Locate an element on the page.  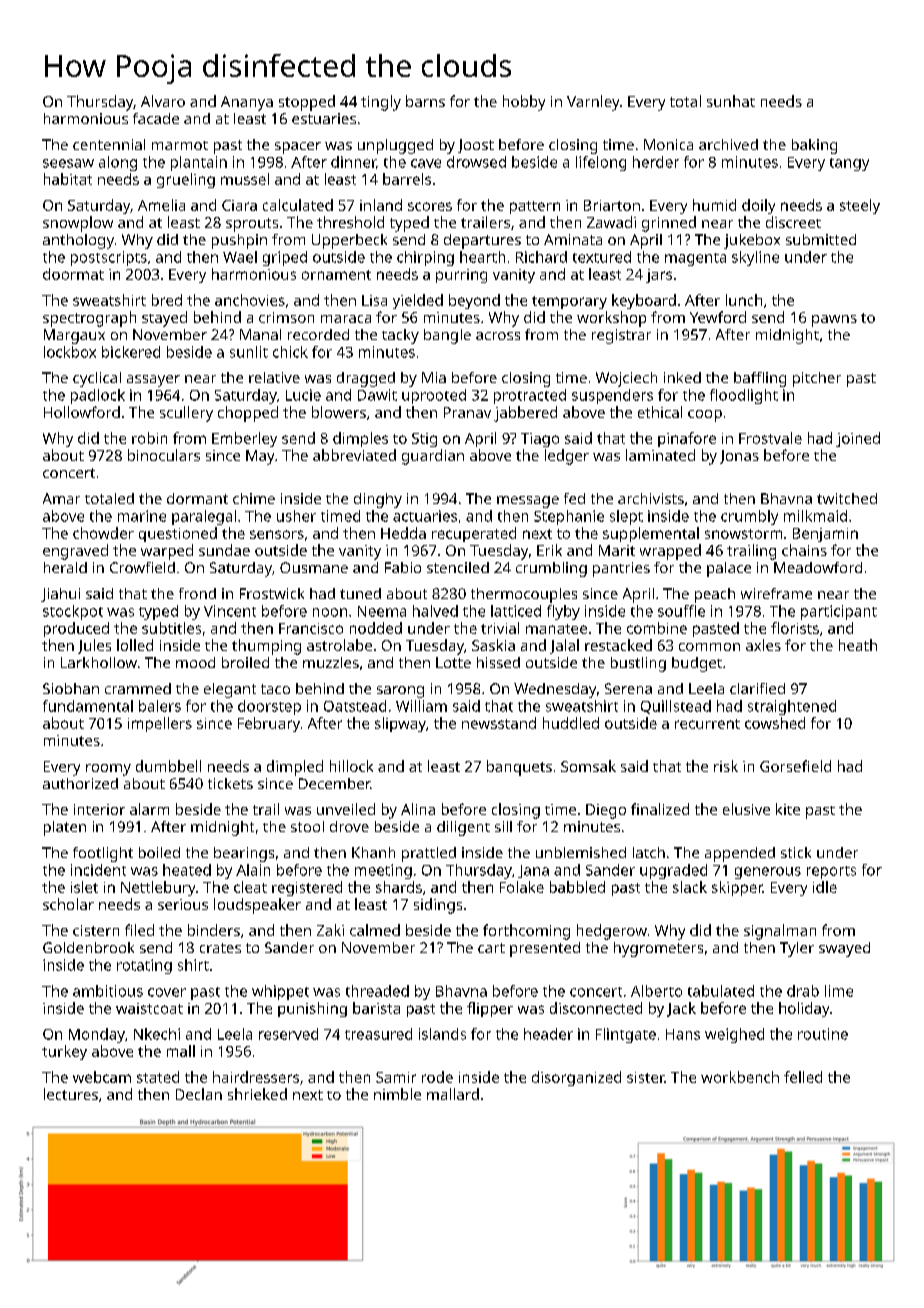
barns is located at coordinates (425, 101).
